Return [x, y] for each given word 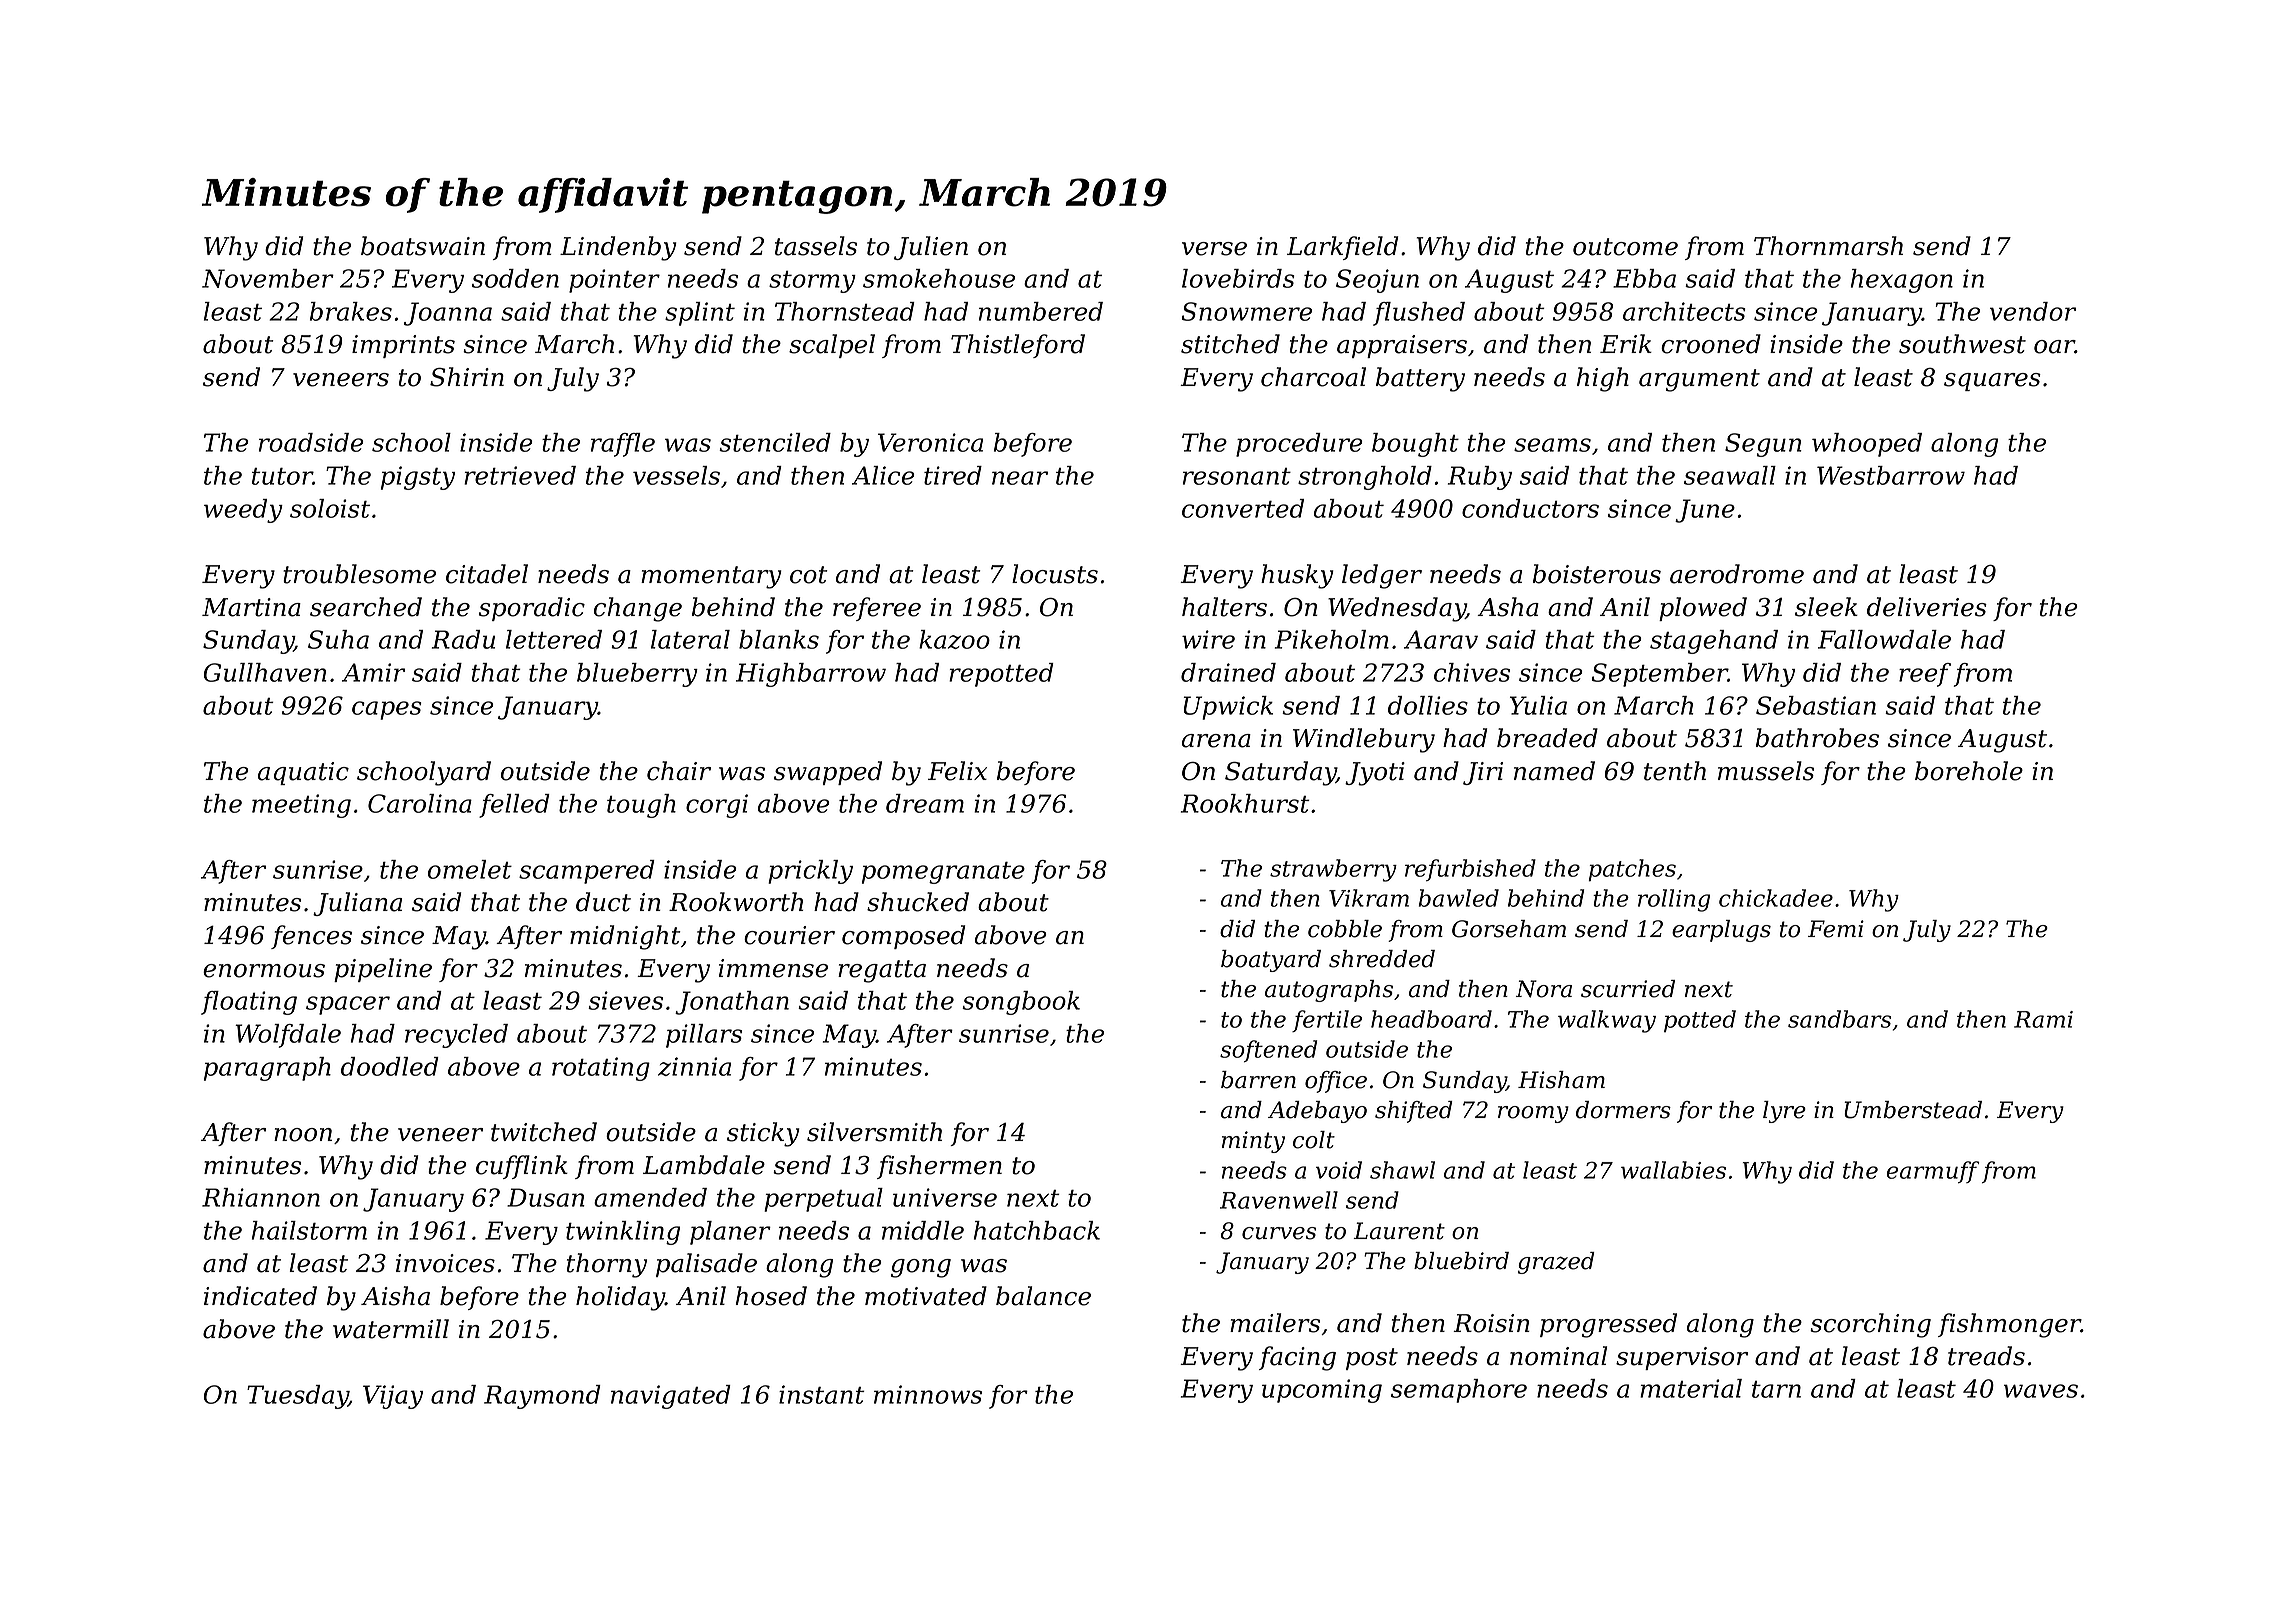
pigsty [418, 478]
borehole [1969, 771]
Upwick [1228, 708]
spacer [348, 1005]
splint [700, 314]
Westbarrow [1891, 475]
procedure [1299, 445]
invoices [445, 1263]
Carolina [420, 803]
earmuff [1933, 1172]
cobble [1345, 929]
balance [1043, 1296]
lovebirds [1238, 278]
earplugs [1721, 931]
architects [1684, 311]
